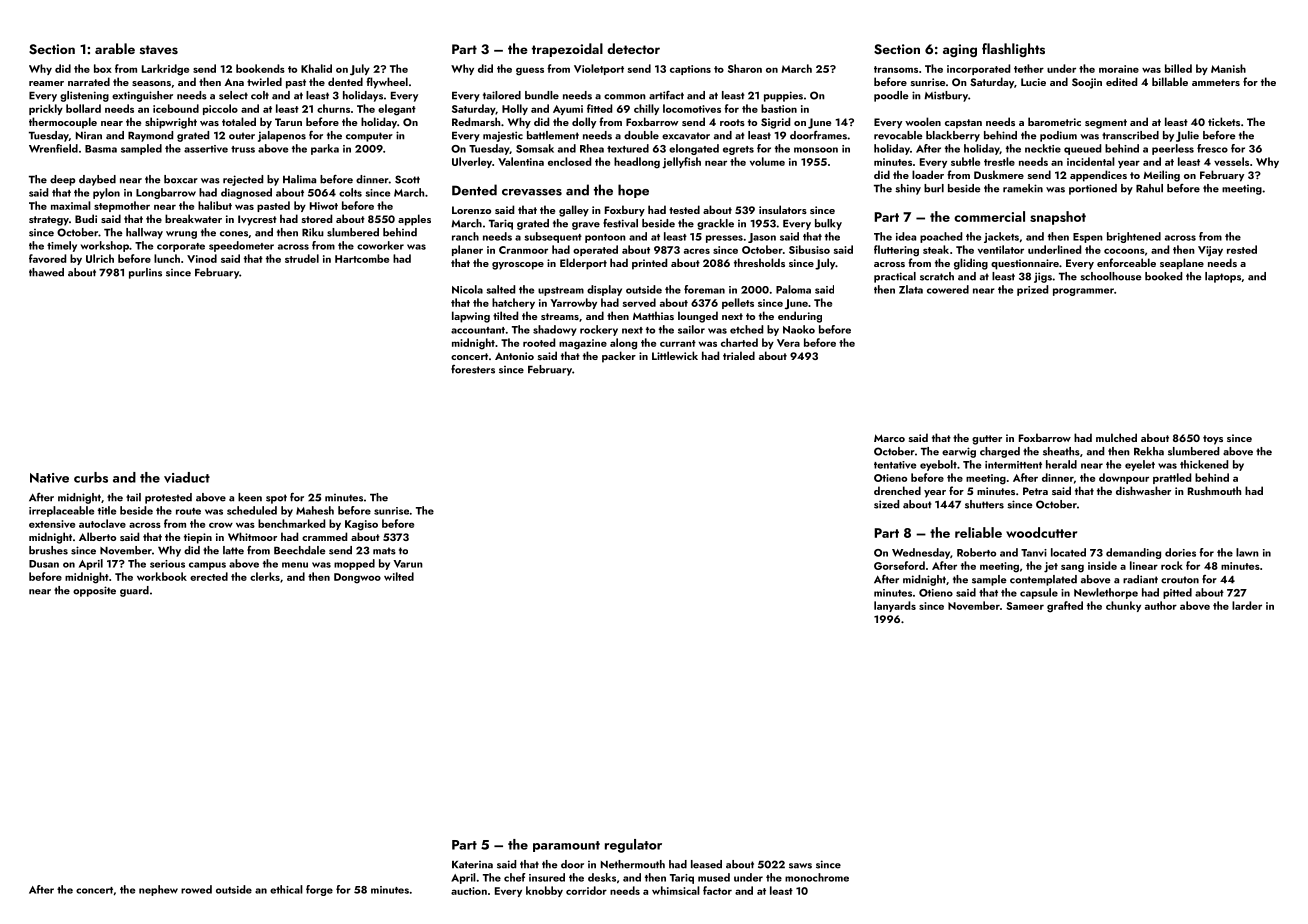  What do you see at coordinates (399, 576) in the screenshot?
I see `wilted` at bounding box center [399, 576].
